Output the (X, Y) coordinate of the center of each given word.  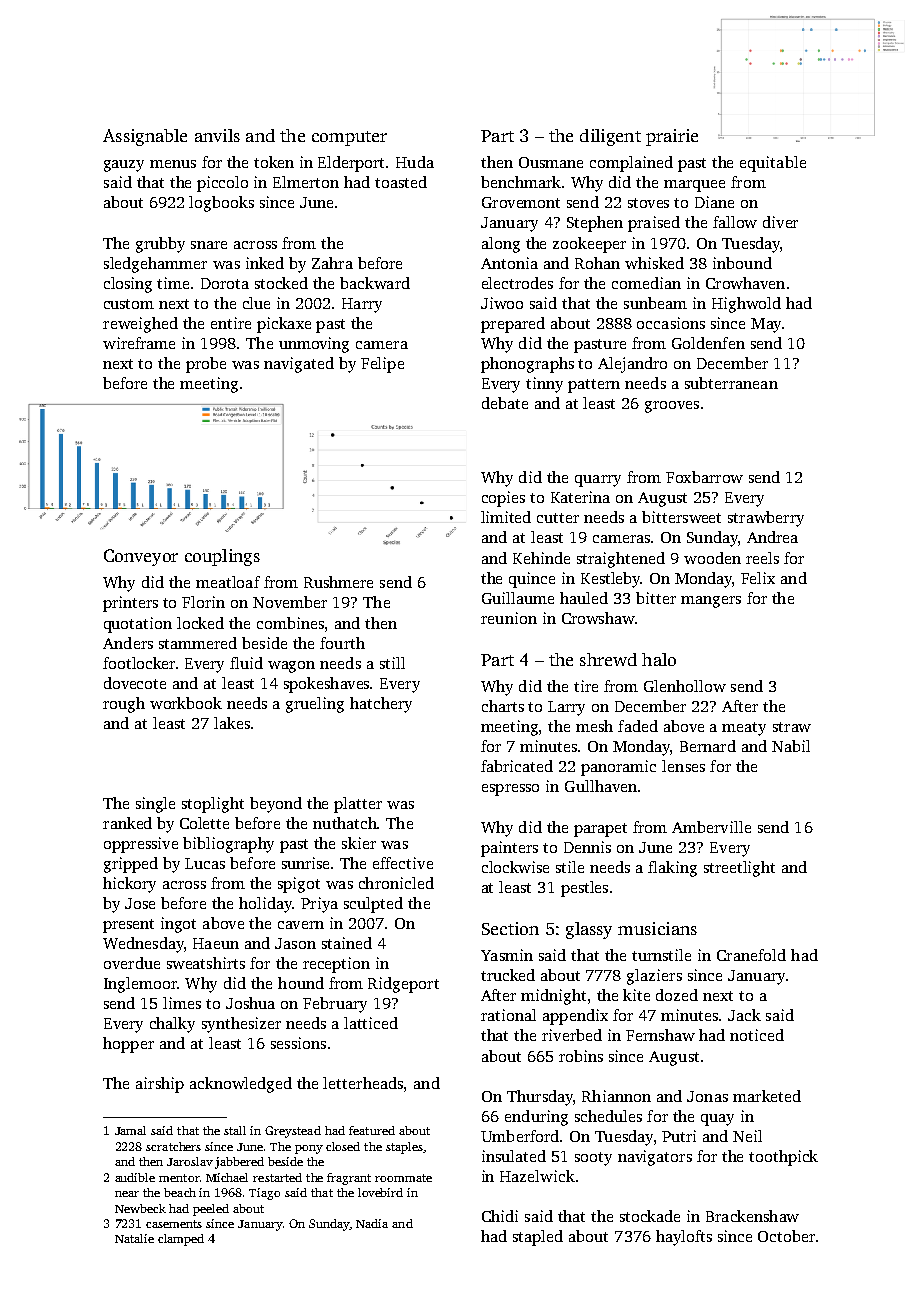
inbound (742, 263)
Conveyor (141, 557)
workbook (186, 703)
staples (404, 1148)
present (128, 926)
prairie (672, 137)
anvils (217, 135)
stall (235, 1130)
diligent (610, 137)
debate (505, 403)
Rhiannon (616, 1096)
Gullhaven (601, 786)
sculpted (373, 905)
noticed (757, 1035)
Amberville (711, 827)
